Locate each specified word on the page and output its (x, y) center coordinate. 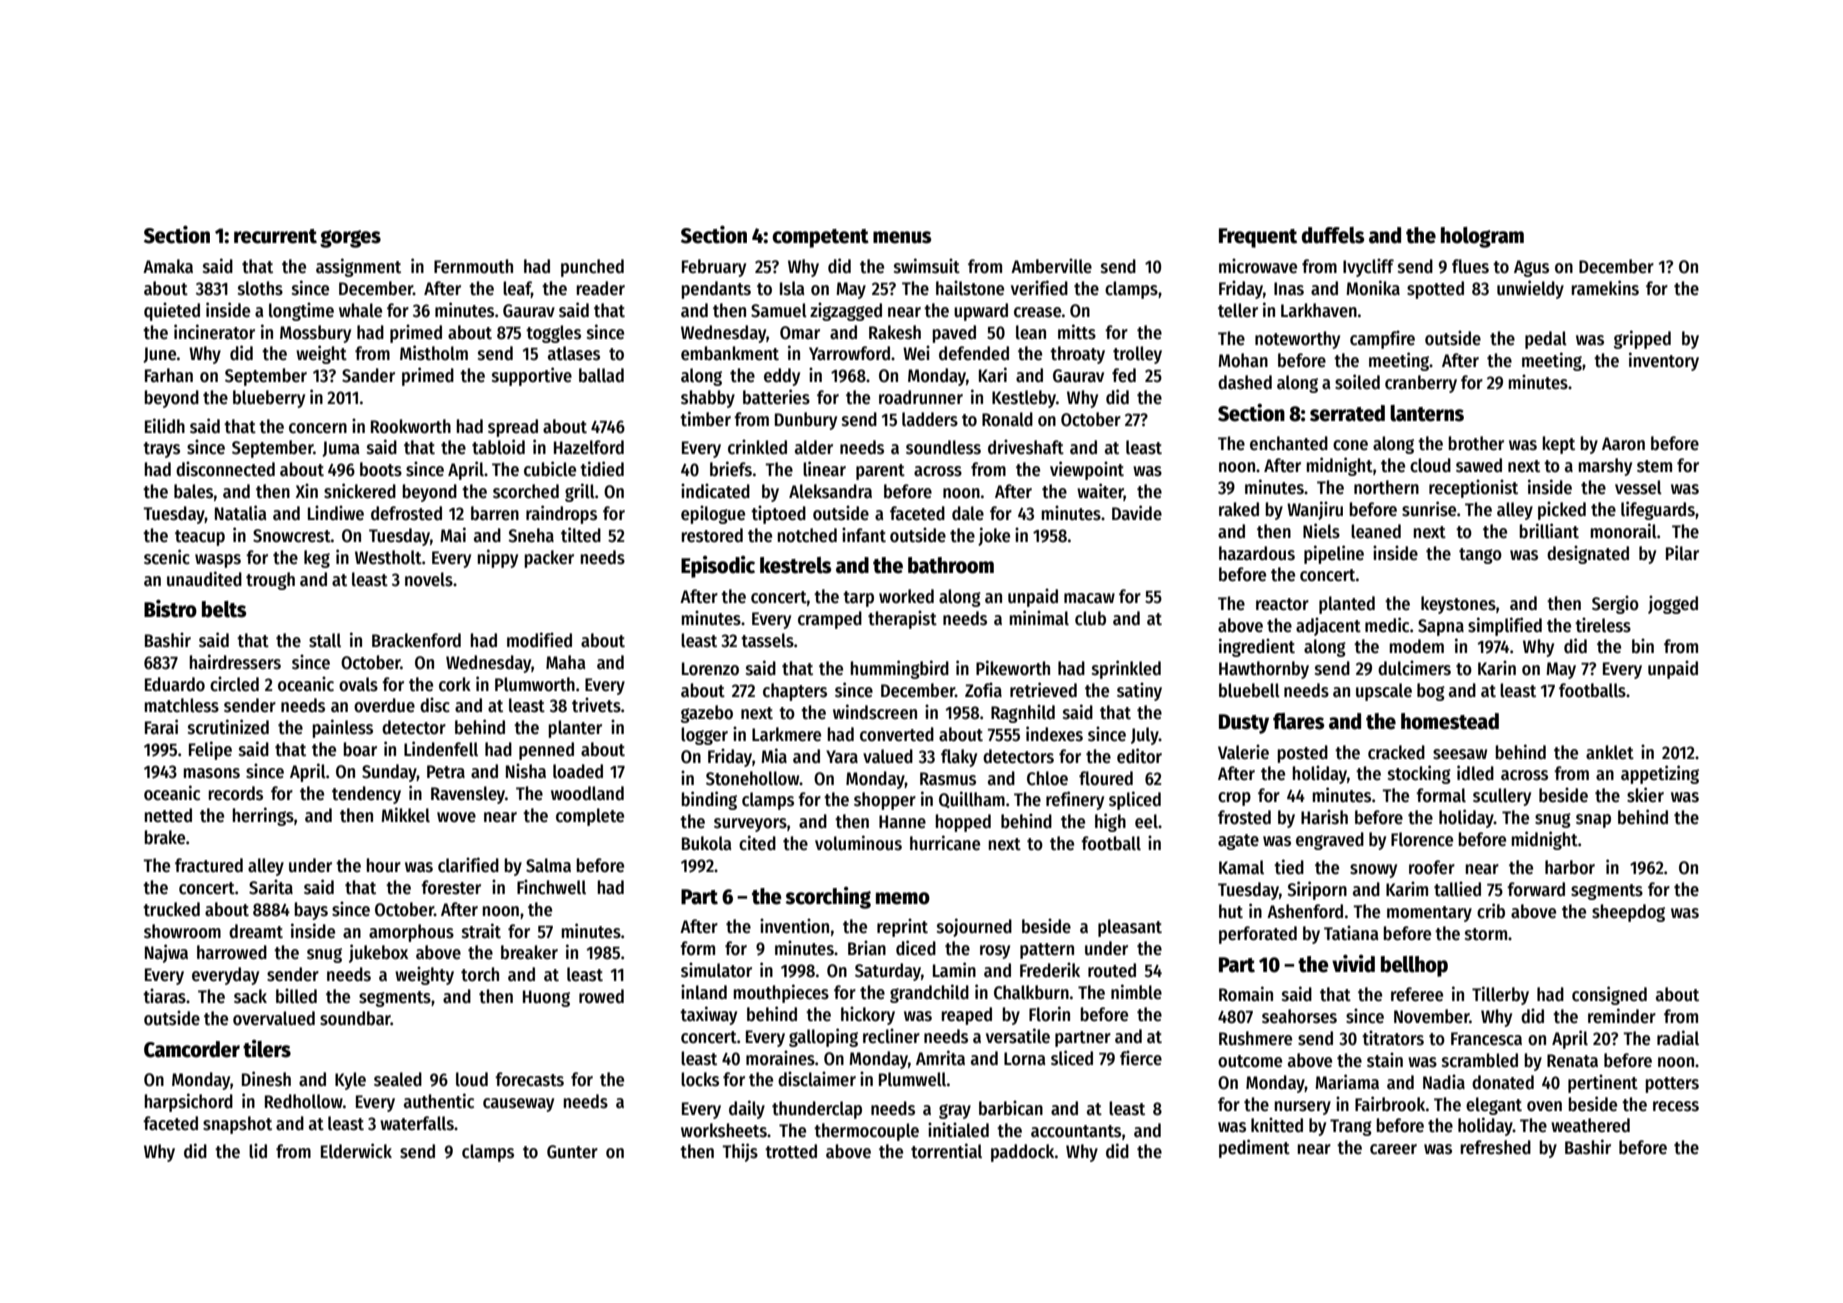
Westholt (388, 557)
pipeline (1334, 554)
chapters (795, 692)
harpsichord (189, 1102)
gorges (350, 239)
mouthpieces (781, 993)
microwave (1258, 266)
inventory (1664, 361)
